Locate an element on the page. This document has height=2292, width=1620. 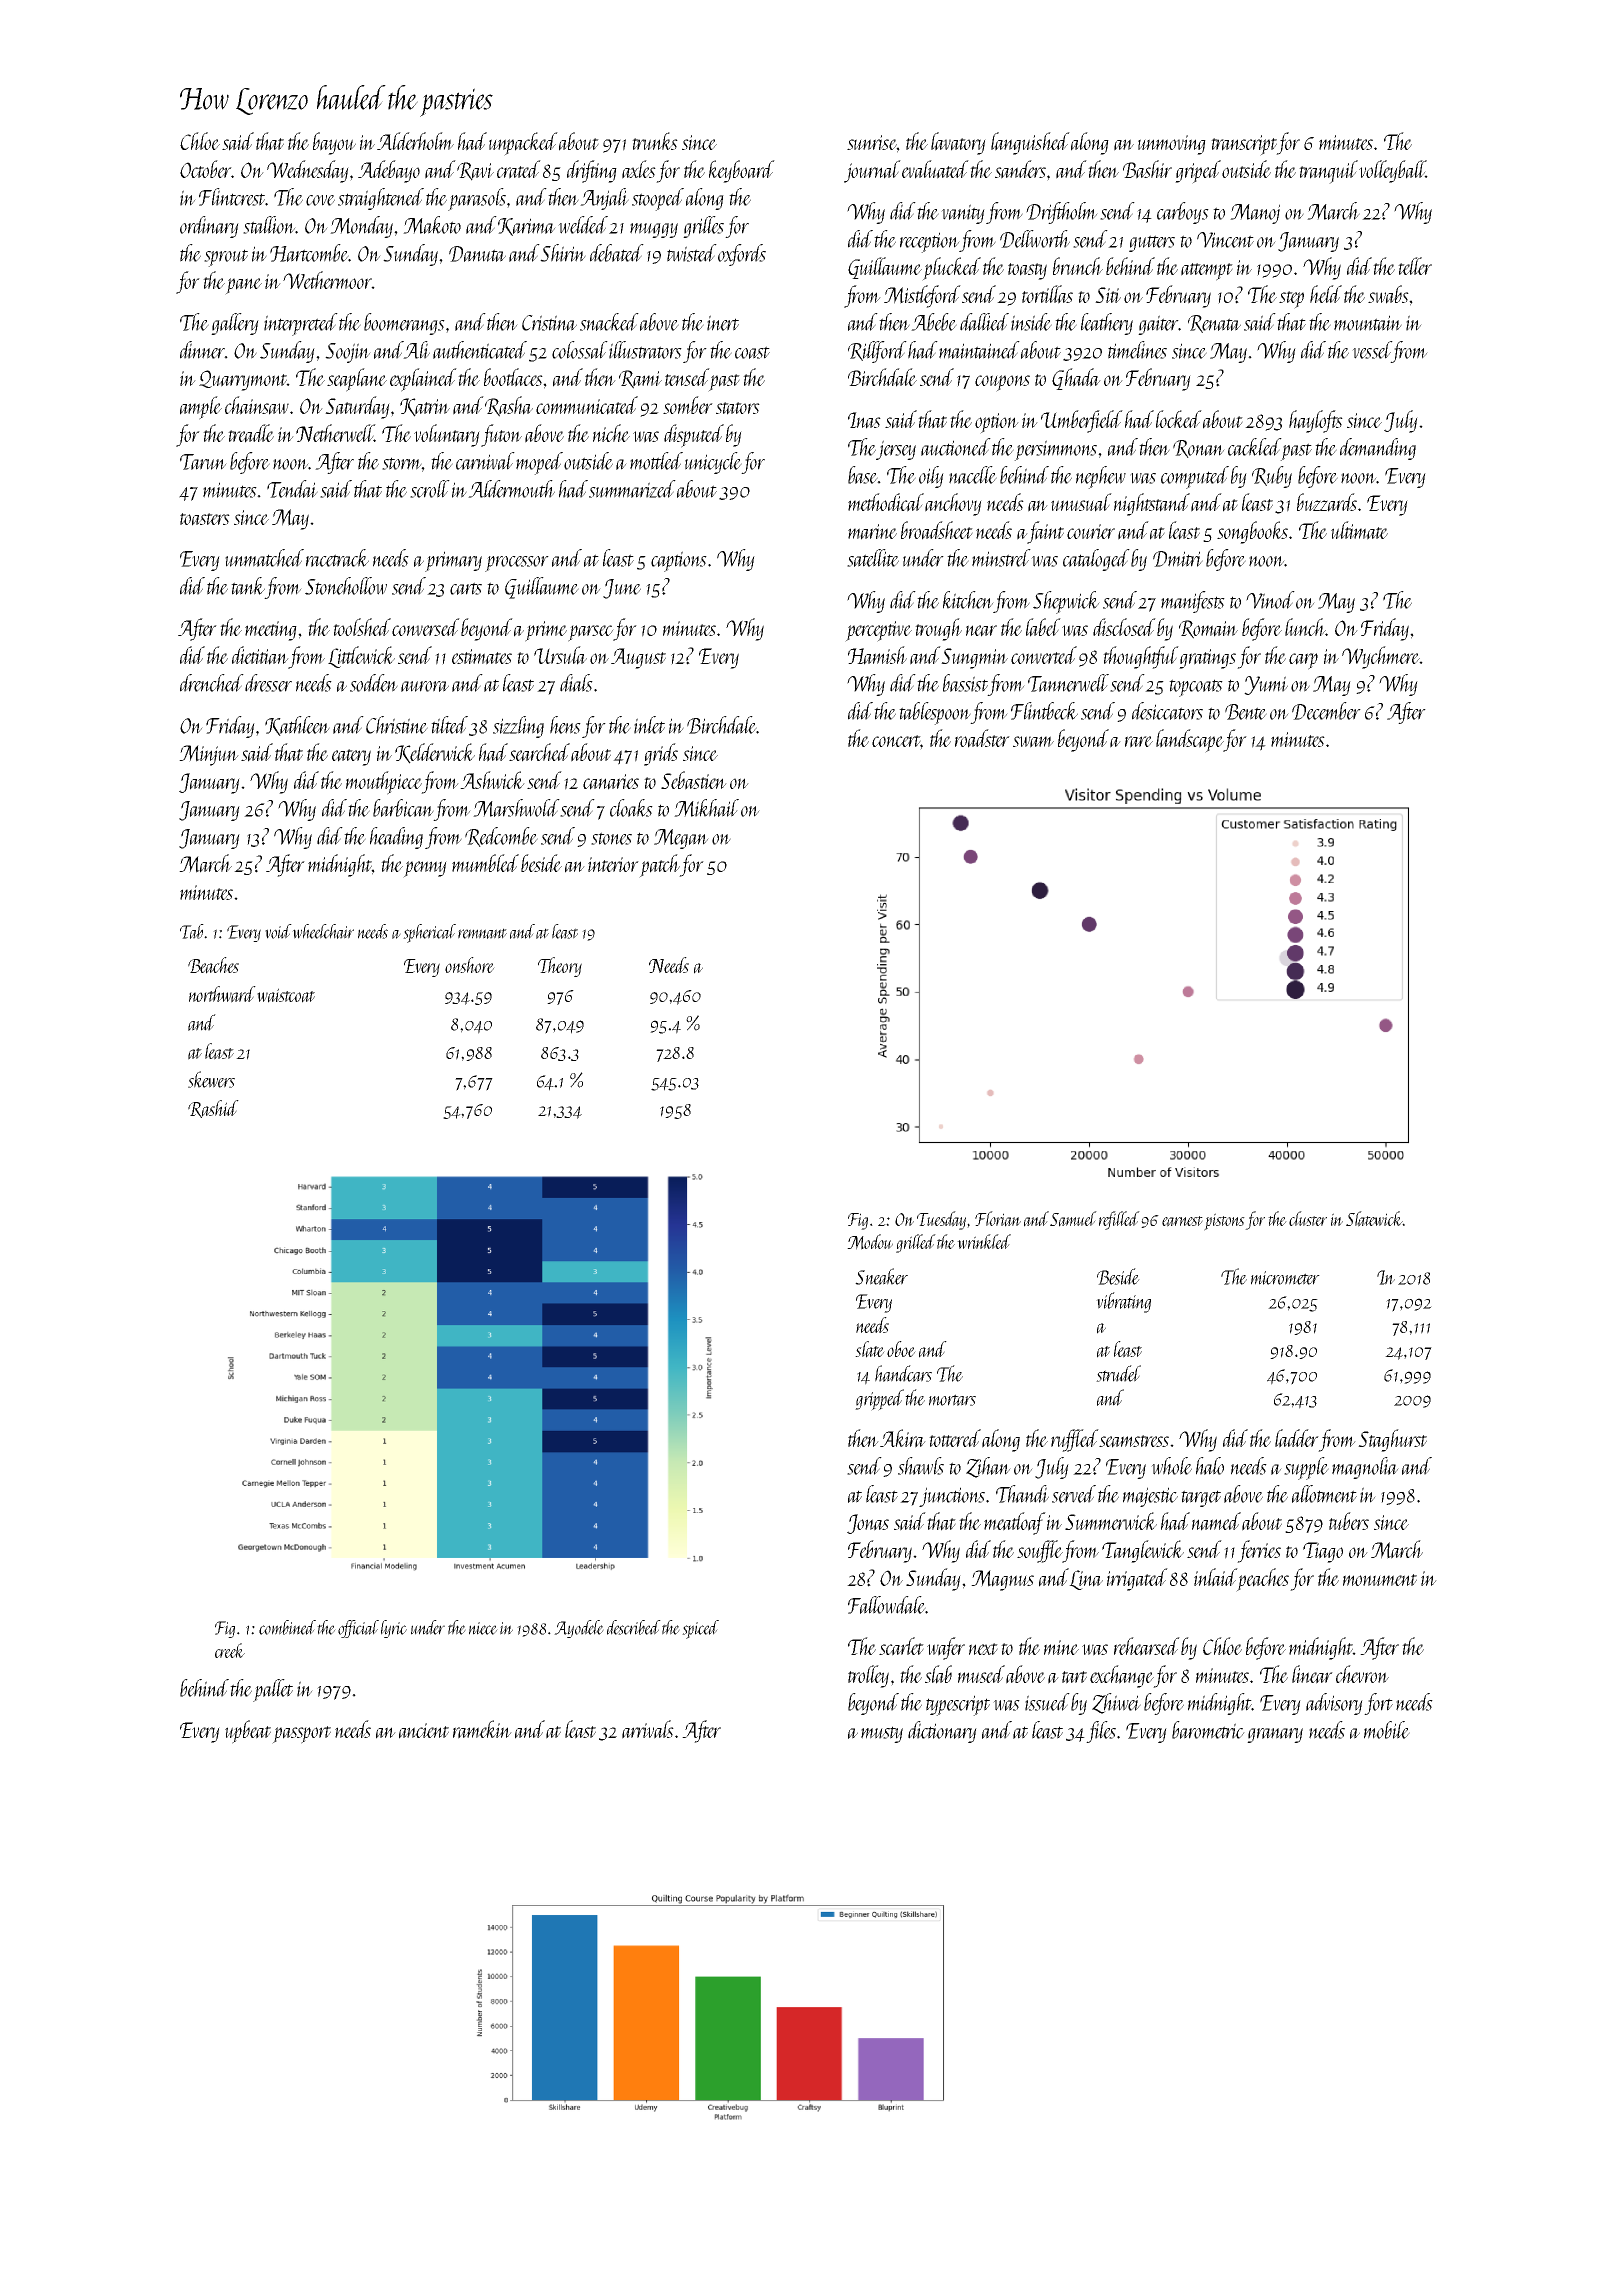
racetrack is located at coordinates (337, 558).
